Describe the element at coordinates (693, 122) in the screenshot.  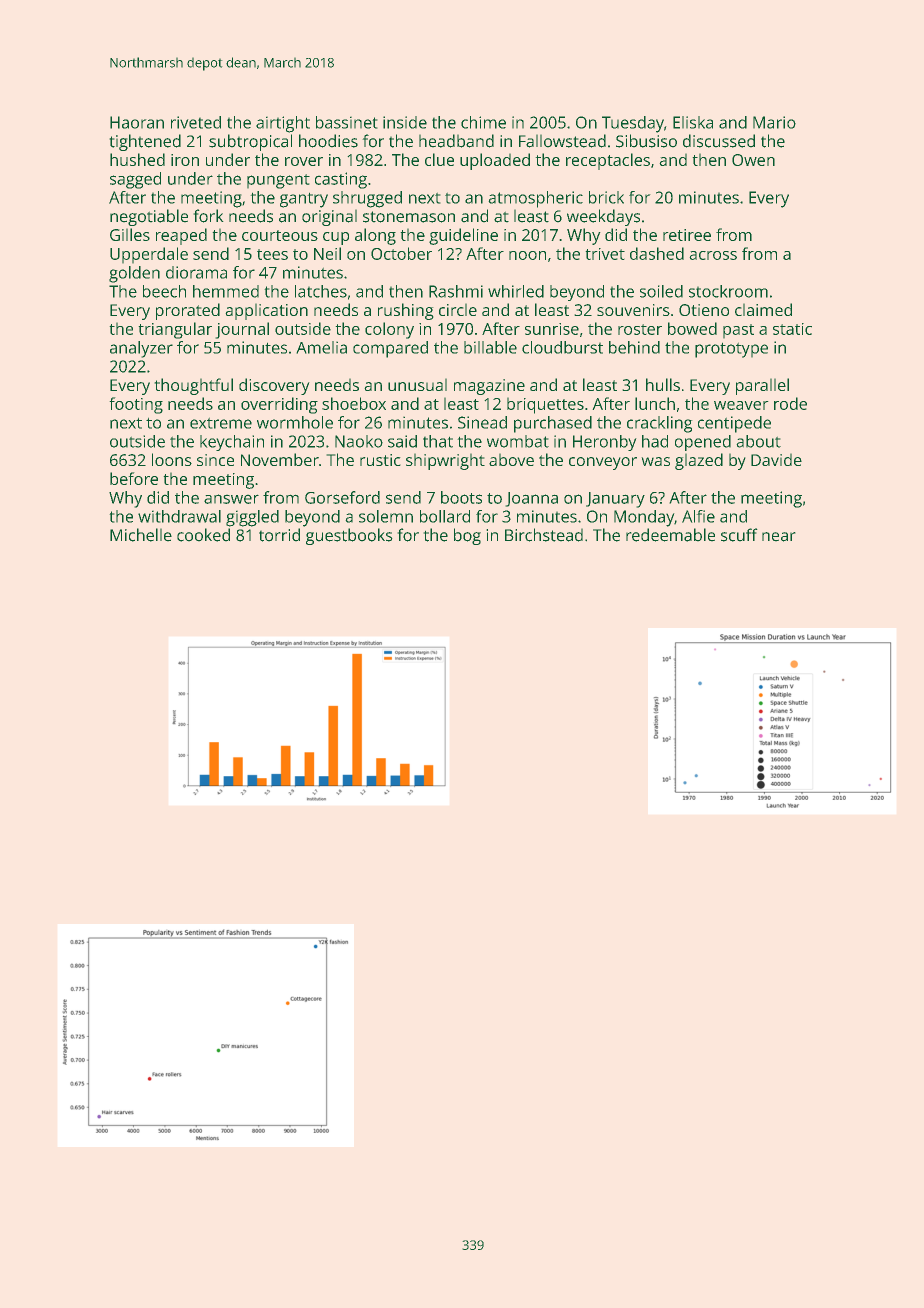
I see `Eliska` at that location.
